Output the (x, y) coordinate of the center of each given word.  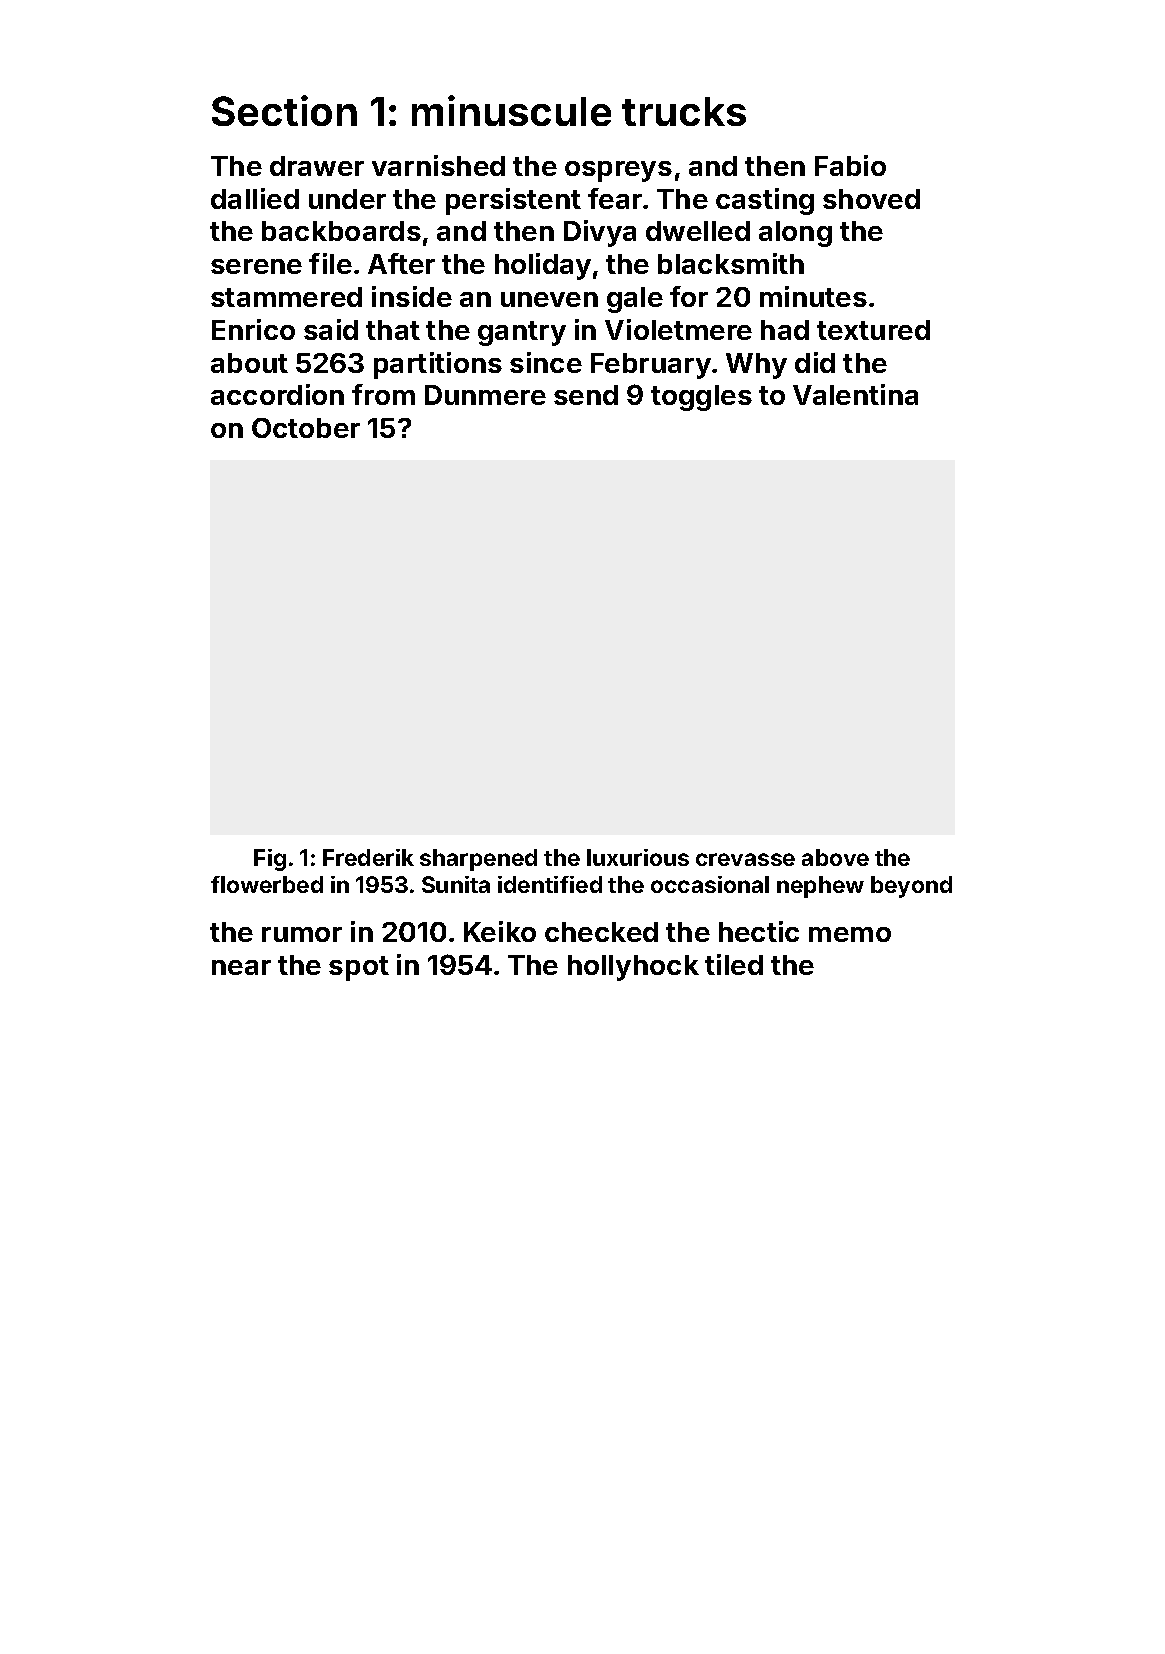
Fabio (850, 165)
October (306, 428)
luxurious (638, 857)
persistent (513, 201)
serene (256, 266)
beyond (911, 887)
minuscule (511, 110)
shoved (871, 199)
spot (359, 968)
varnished (438, 165)
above (835, 857)
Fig (270, 860)
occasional (710, 884)
